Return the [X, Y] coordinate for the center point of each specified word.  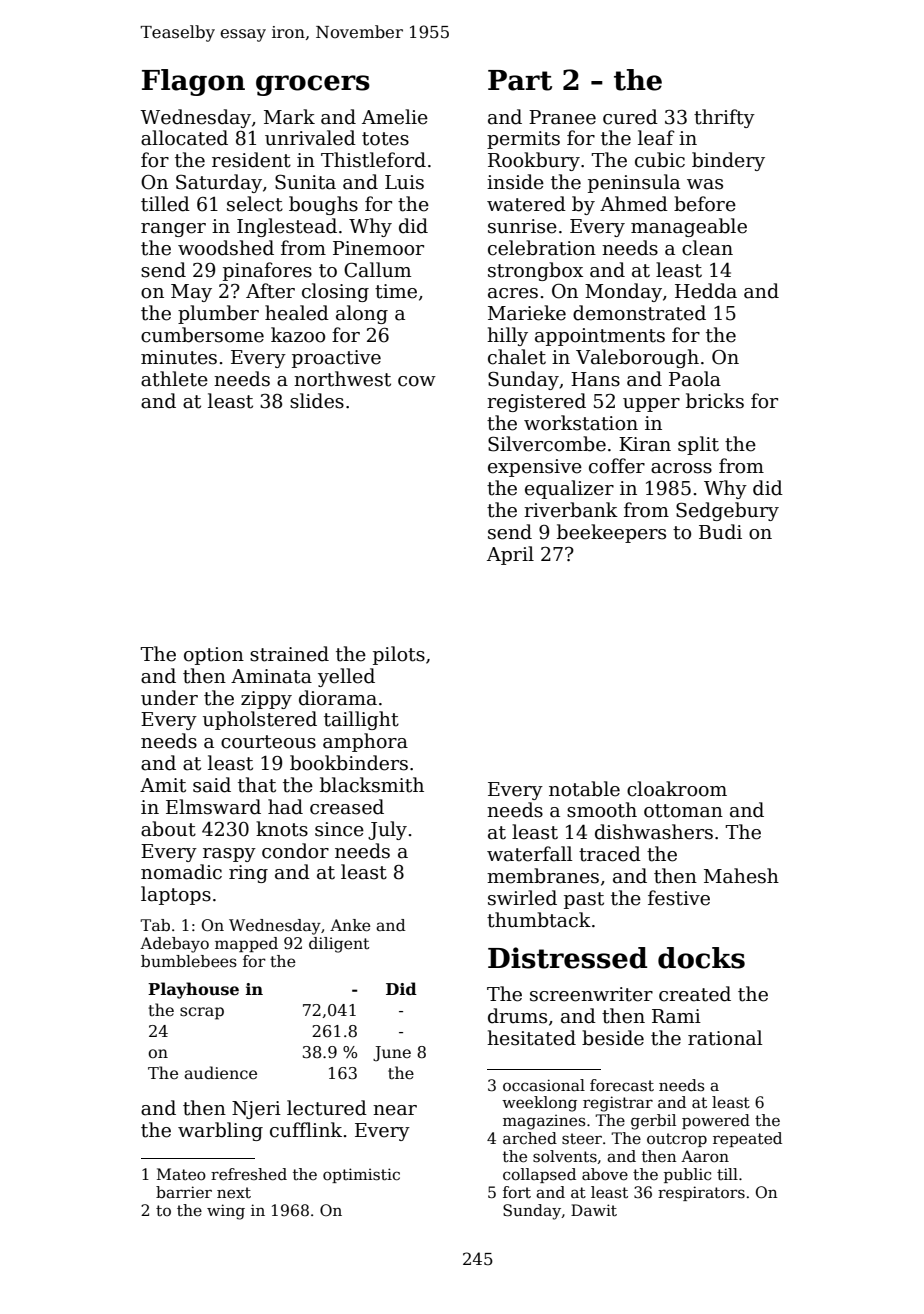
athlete [174, 379]
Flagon [193, 82]
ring [248, 874]
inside [515, 182]
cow [417, 381]
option [214, 656]
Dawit [594, 1210]
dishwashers [654, 832]
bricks [715, 401]
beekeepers [611, 533]
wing [226, 1212]
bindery [728, 161]
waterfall [529, 854]
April [510, 555]
